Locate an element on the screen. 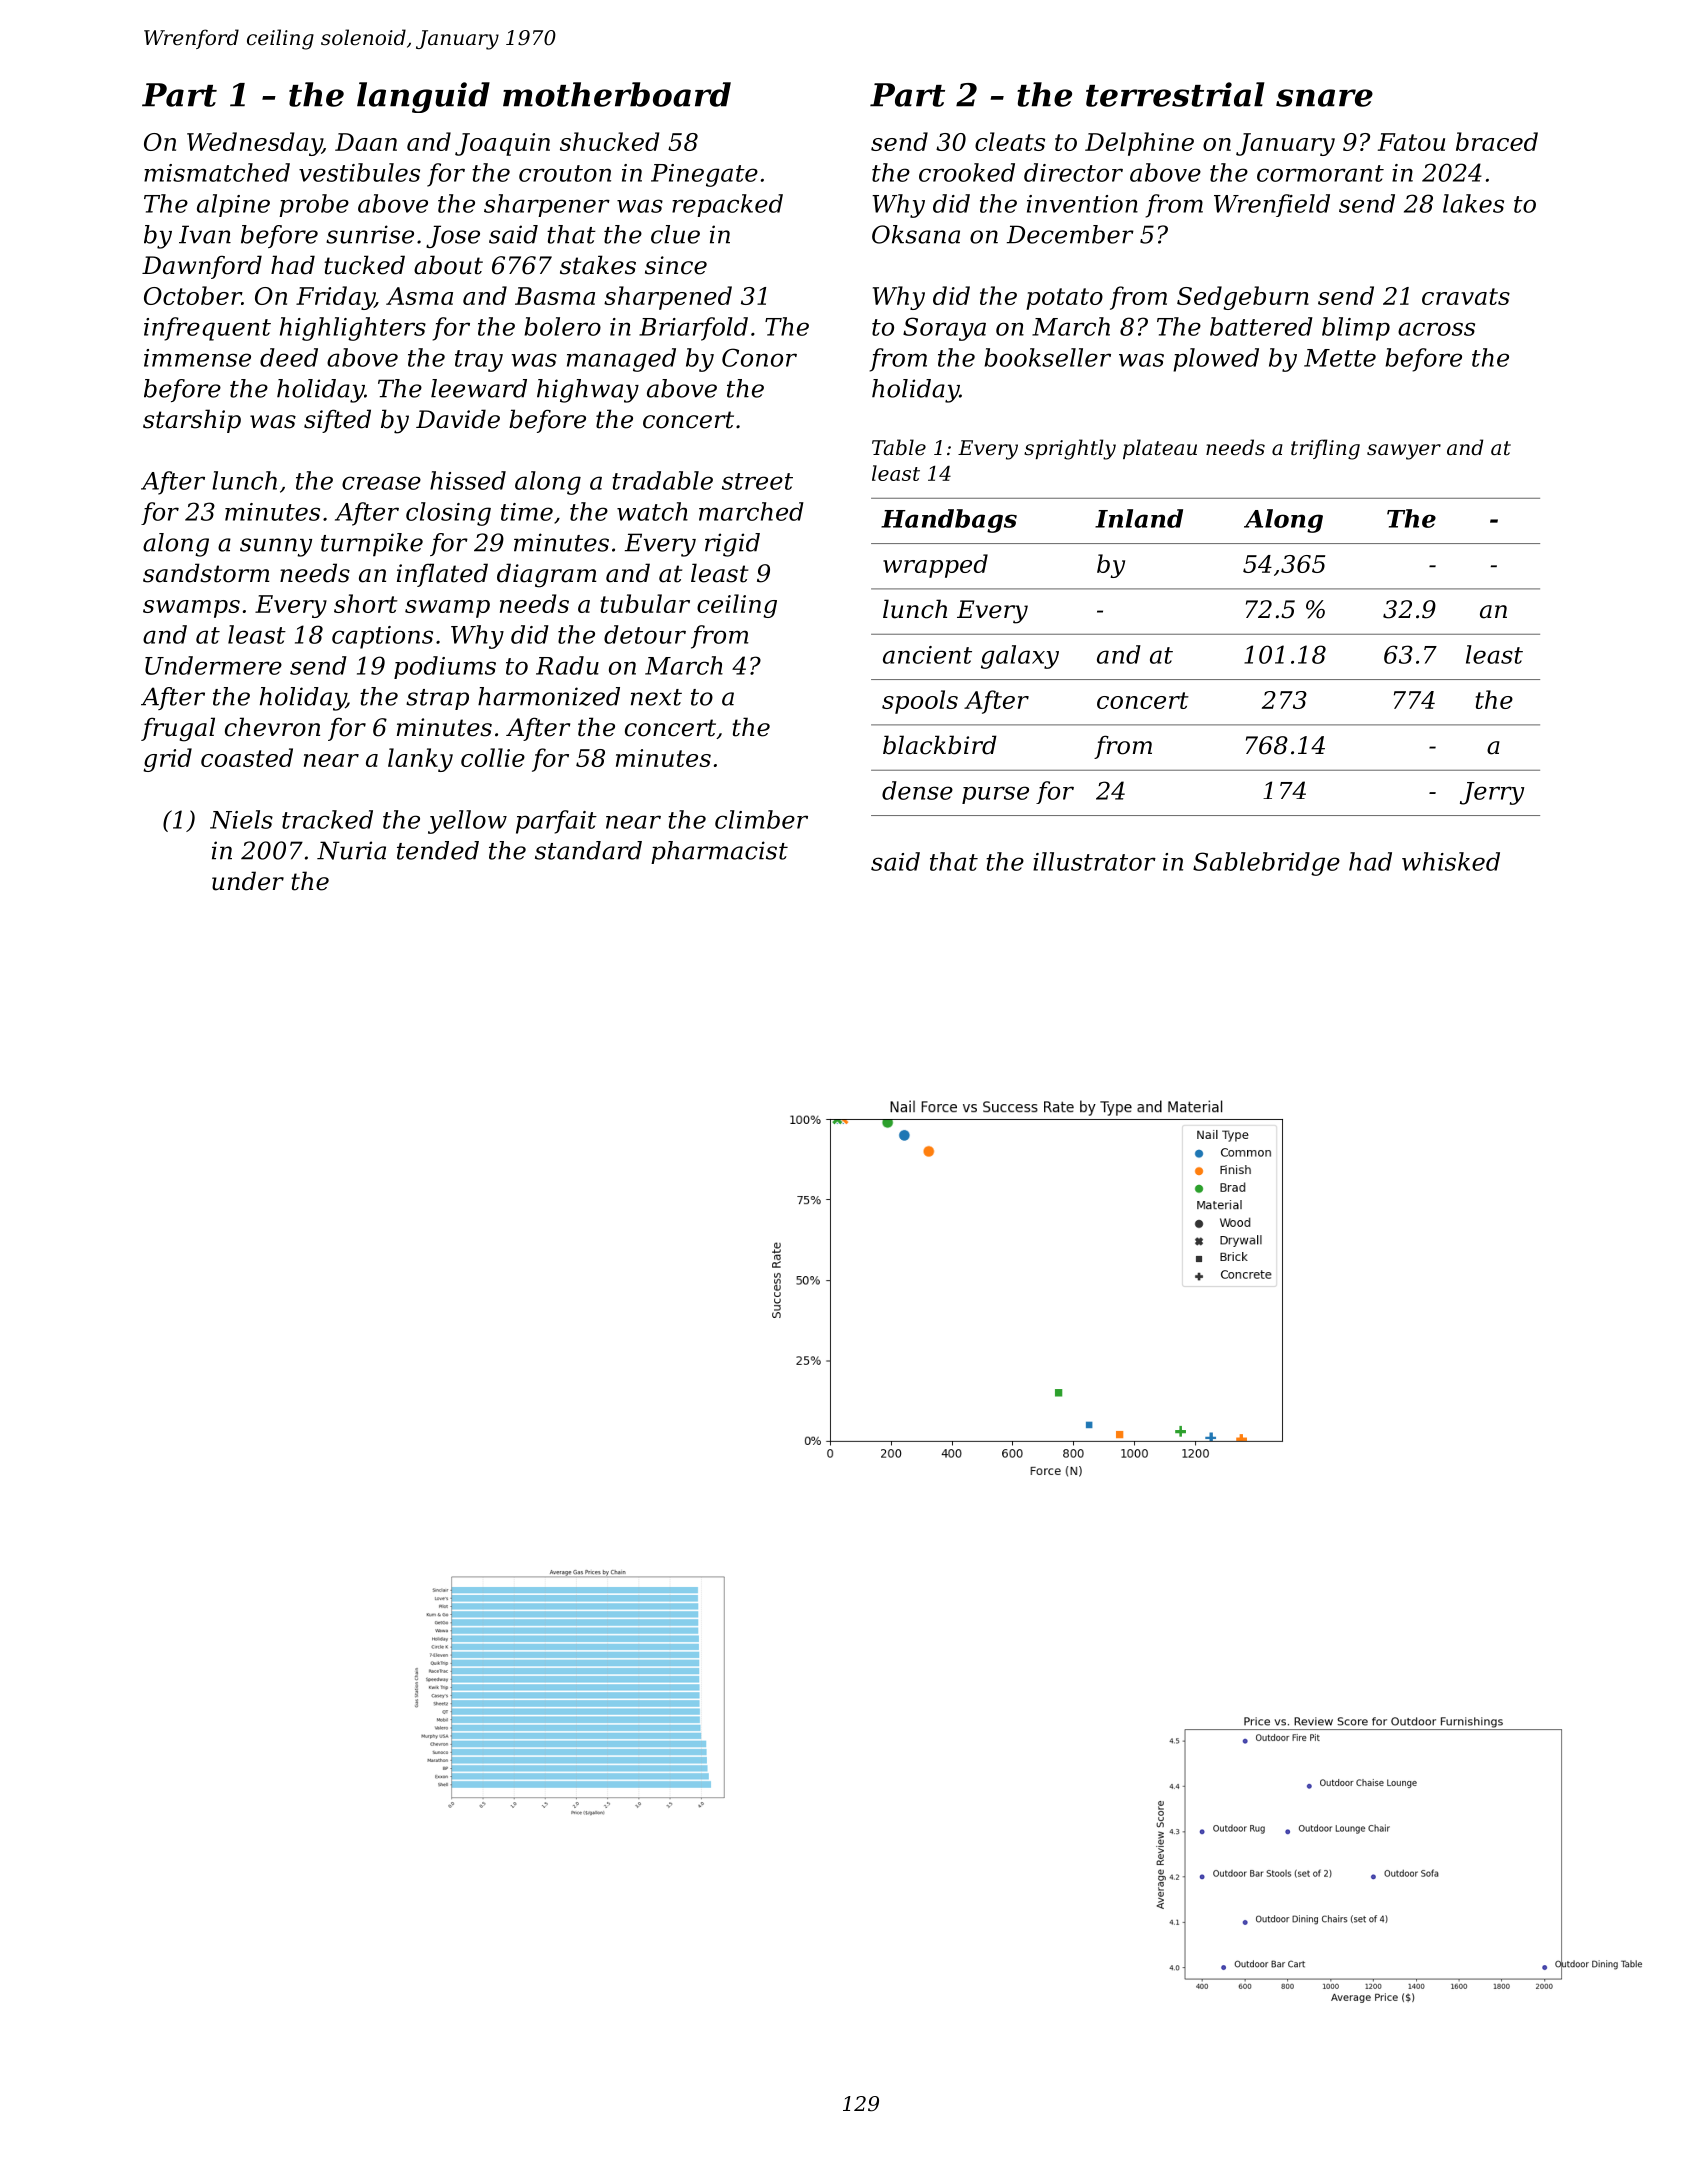 The height and width of the screenshot is (2178, 1683). shucked is located at coordinates (609, 141).
